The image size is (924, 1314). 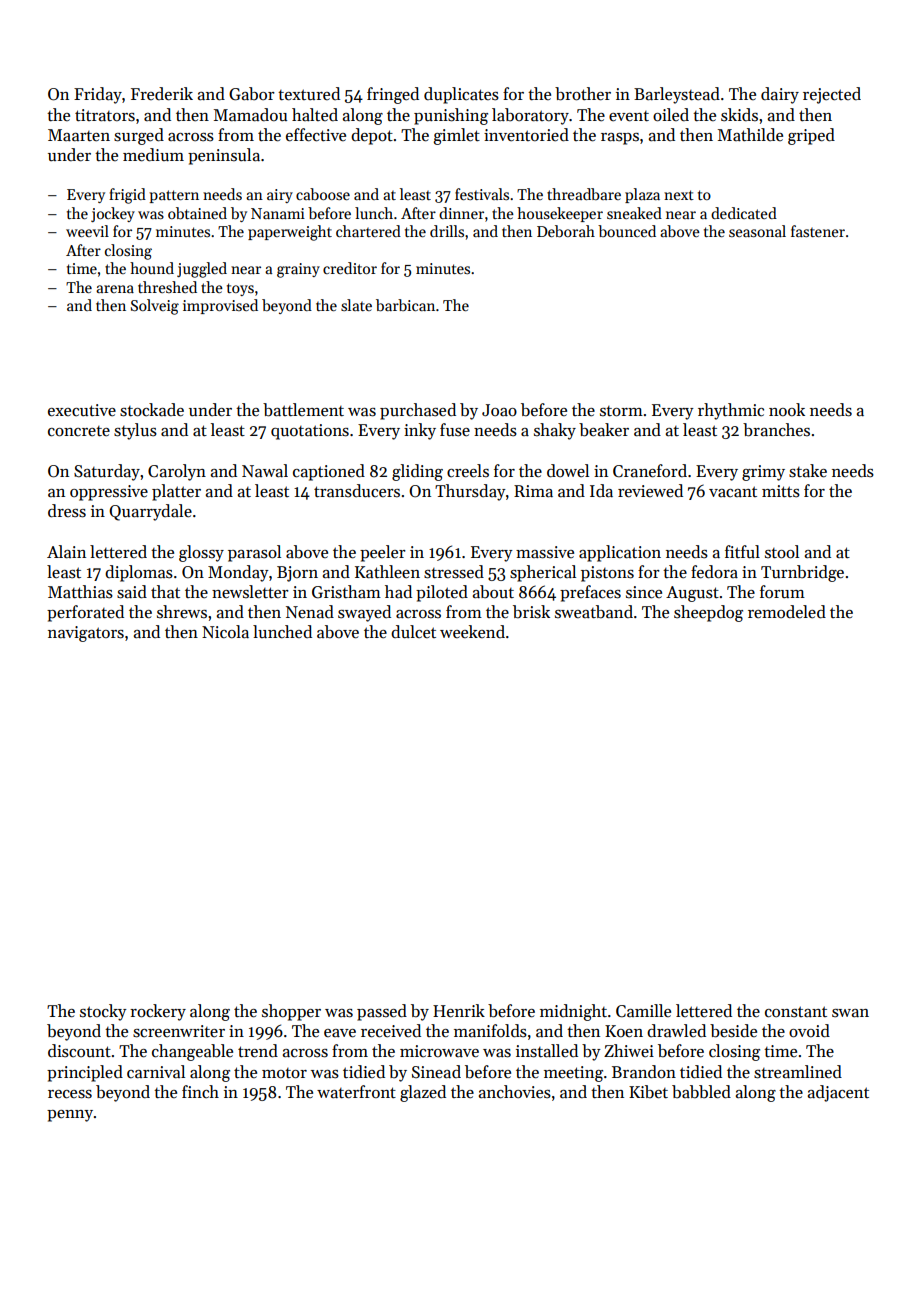 What do you see at coordinates (109, 493) in the screenshot?
I see `oppressive` at bounding box center [109, 493].
